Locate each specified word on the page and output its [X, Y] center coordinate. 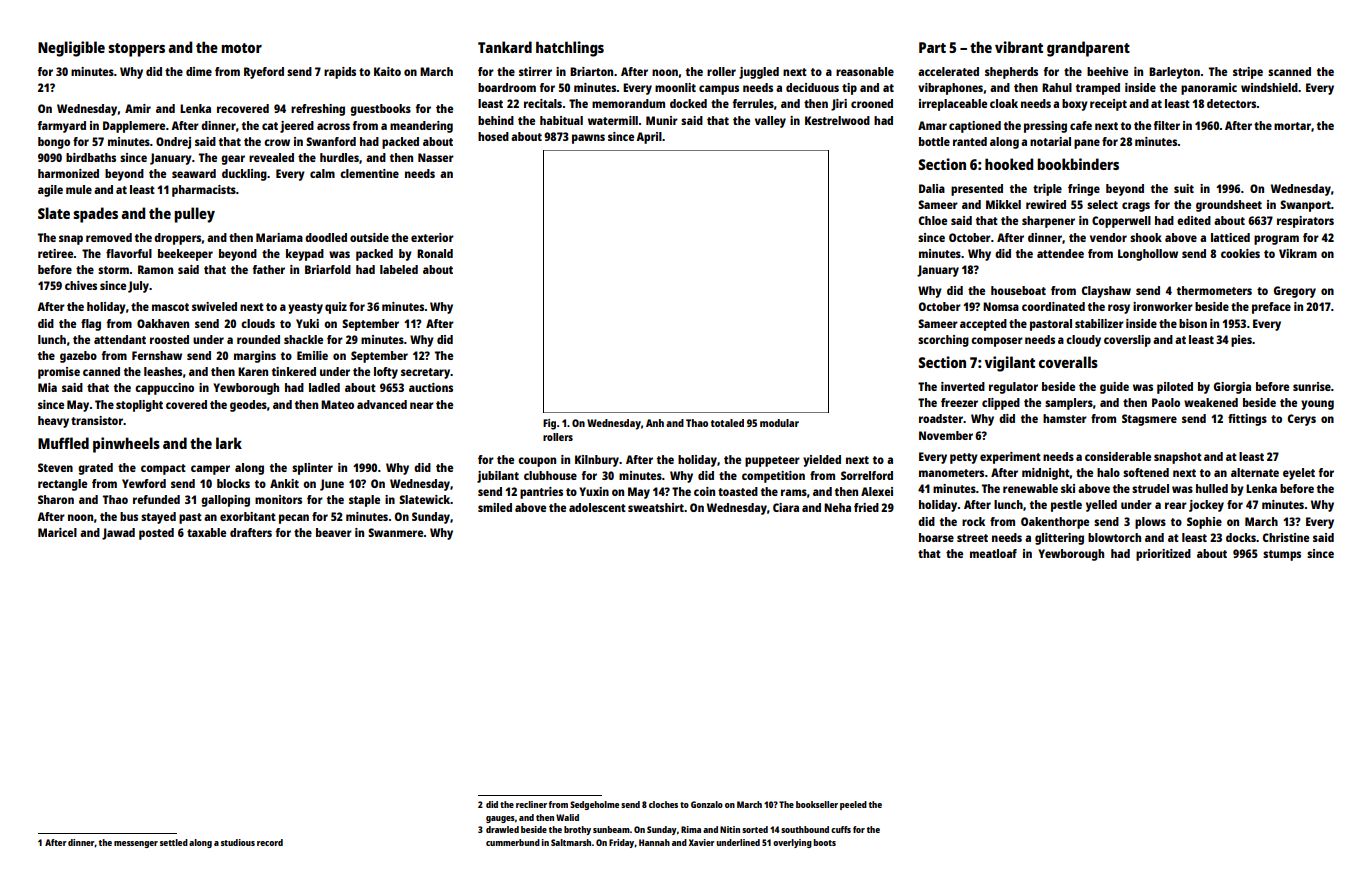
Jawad [118, 534]
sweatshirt [656, 507]
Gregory [1295, 292]
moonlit [675, 87]
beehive [1107, 71]
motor [241, 48]
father [268, 269]
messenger [136, 844]
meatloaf [993, 553]
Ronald [435, 253]
